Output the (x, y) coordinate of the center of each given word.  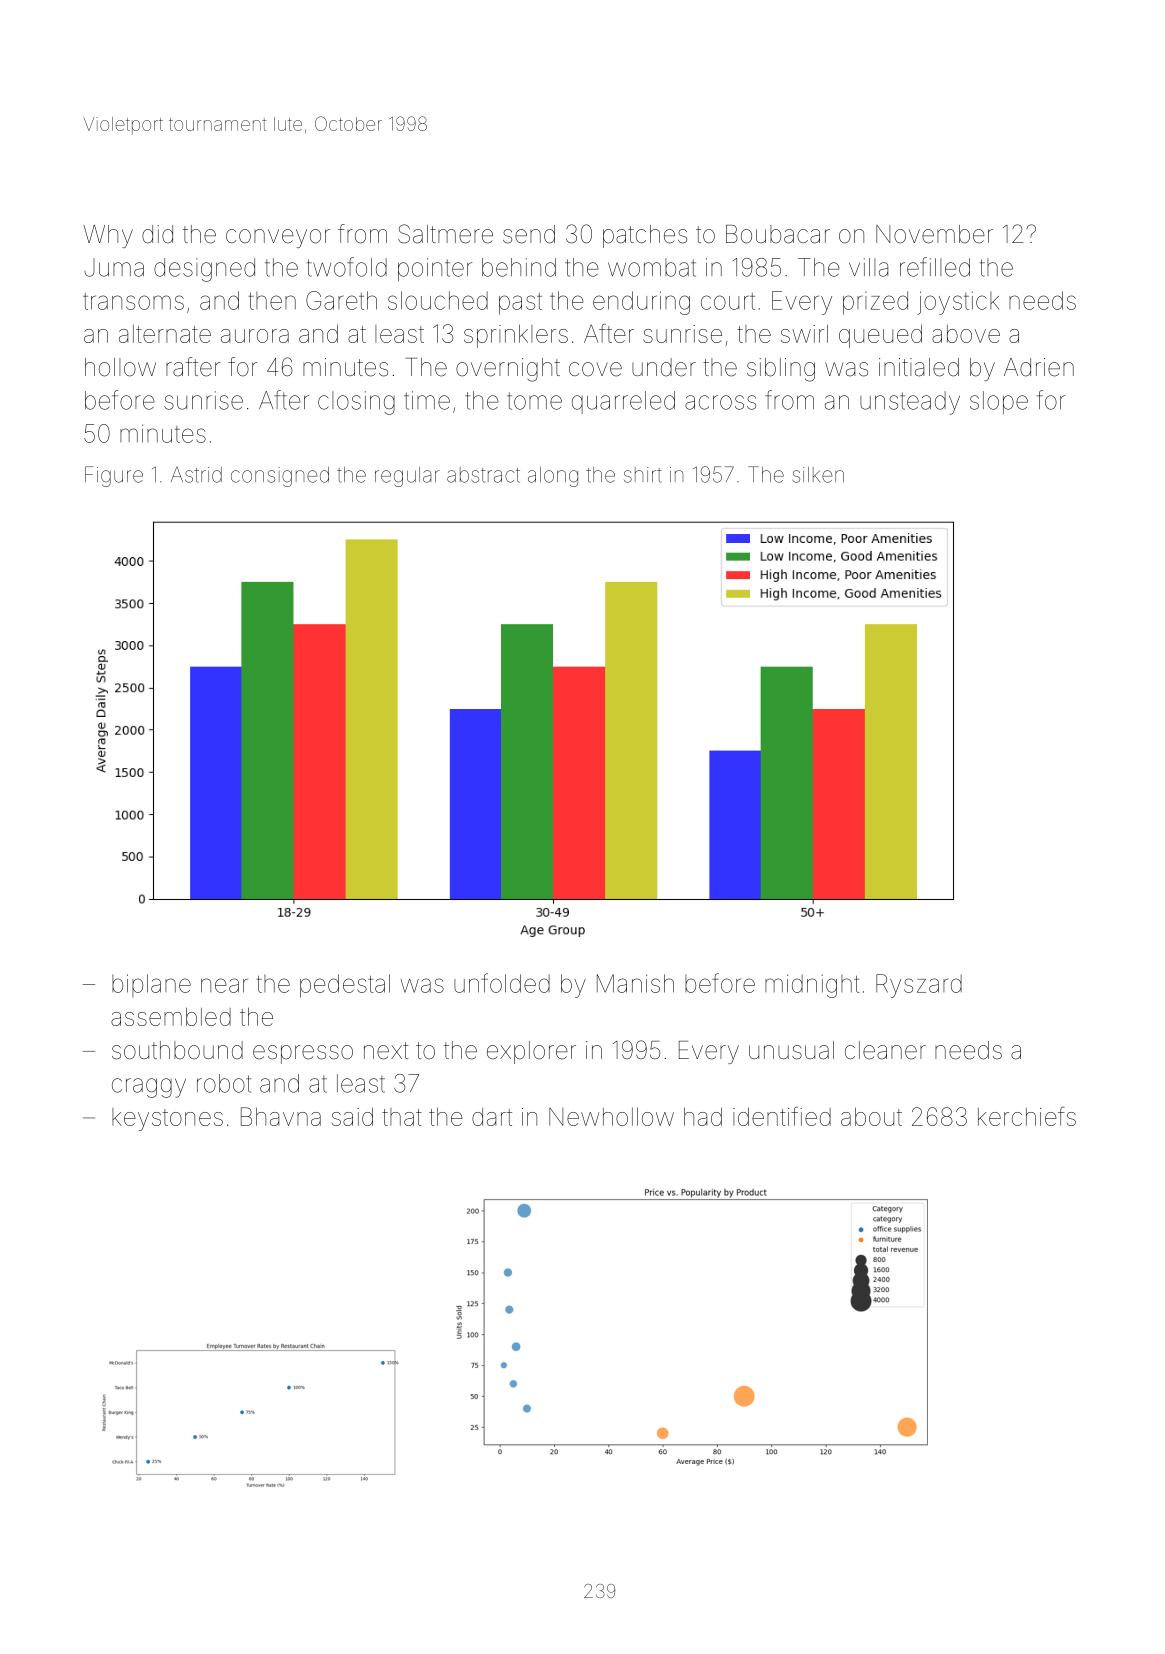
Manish (635, 983)
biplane (151, 985)
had (703, 1117)
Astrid (196, 475)
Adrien (1039, 367)
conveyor (278, 238)
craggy (149, 1088)
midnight (812, 986)
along (553, 477)
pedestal (345, 986)
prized (875, 303)
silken (818, 475)
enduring (641, 303)
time (427, 400)
